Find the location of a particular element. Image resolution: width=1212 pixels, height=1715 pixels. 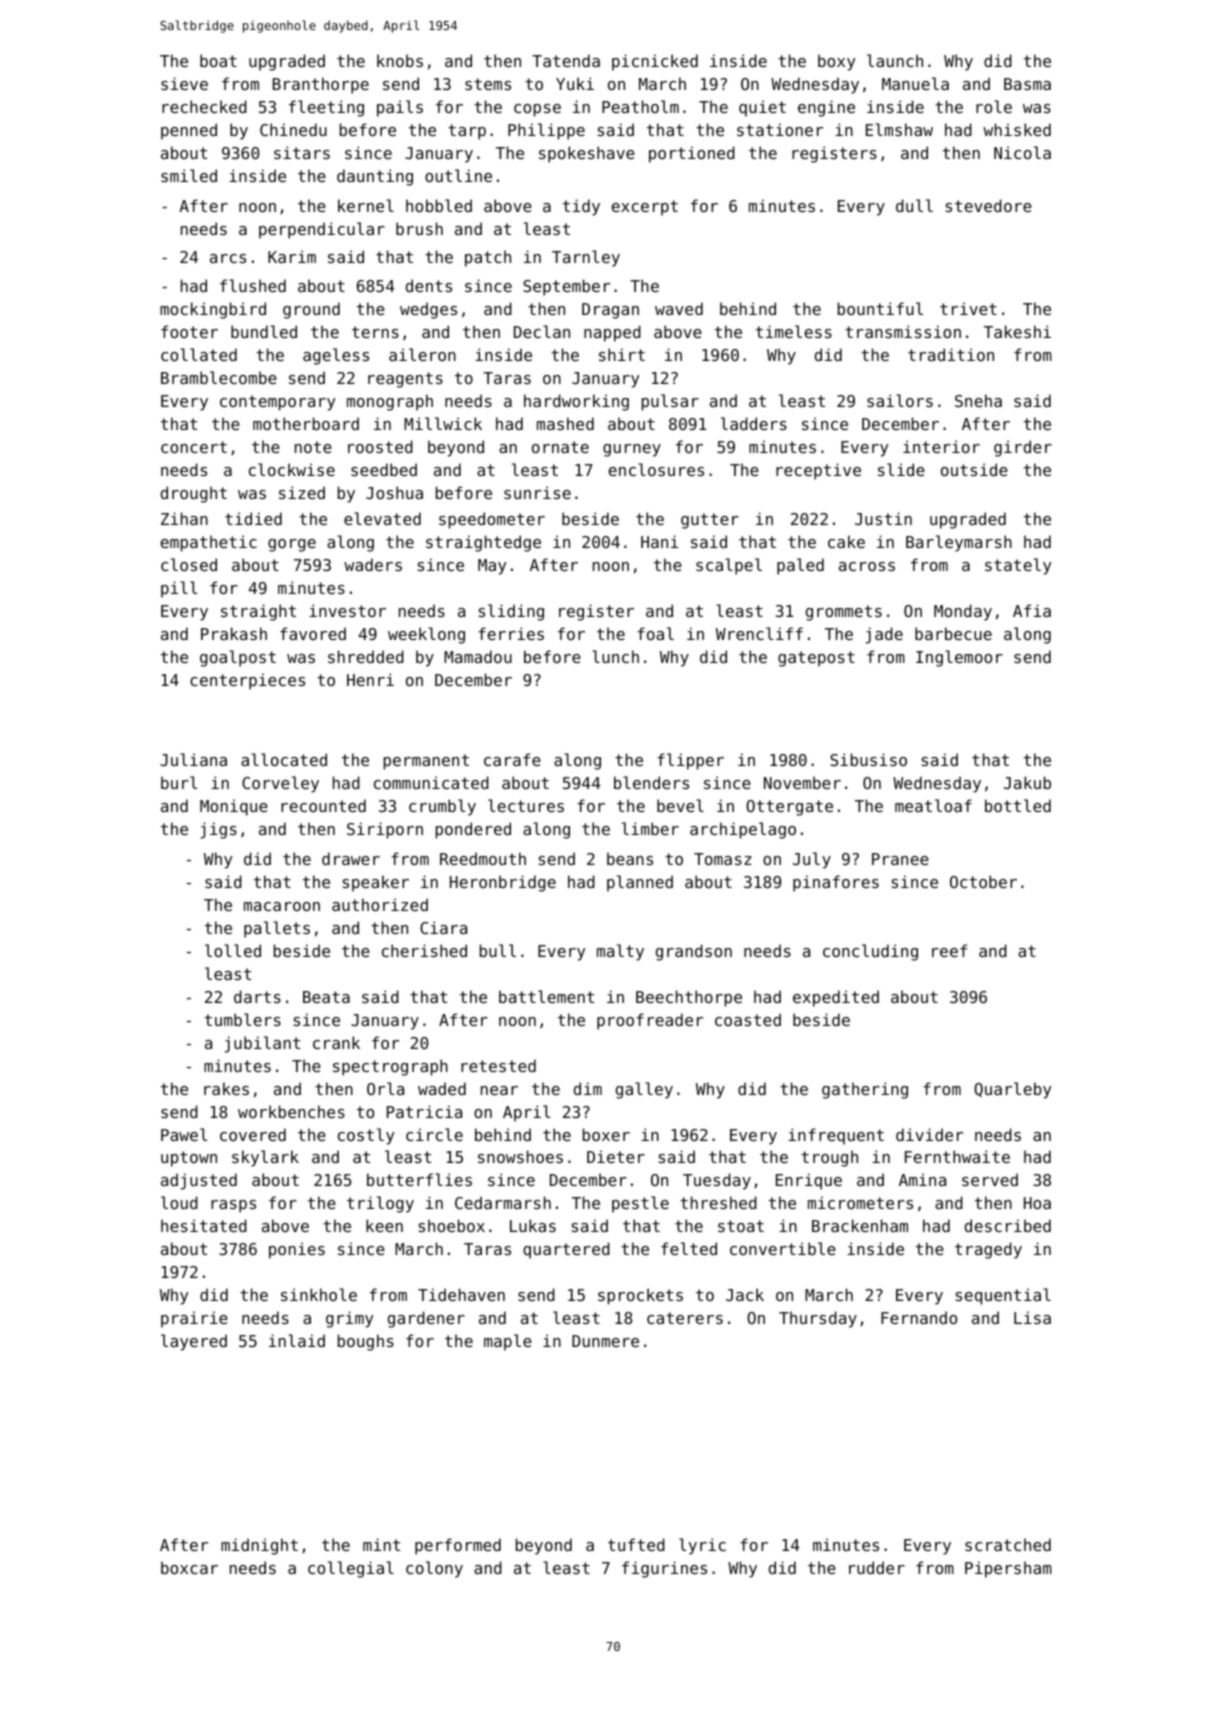

Quarleby is located at coordinates (1012, 1090).
